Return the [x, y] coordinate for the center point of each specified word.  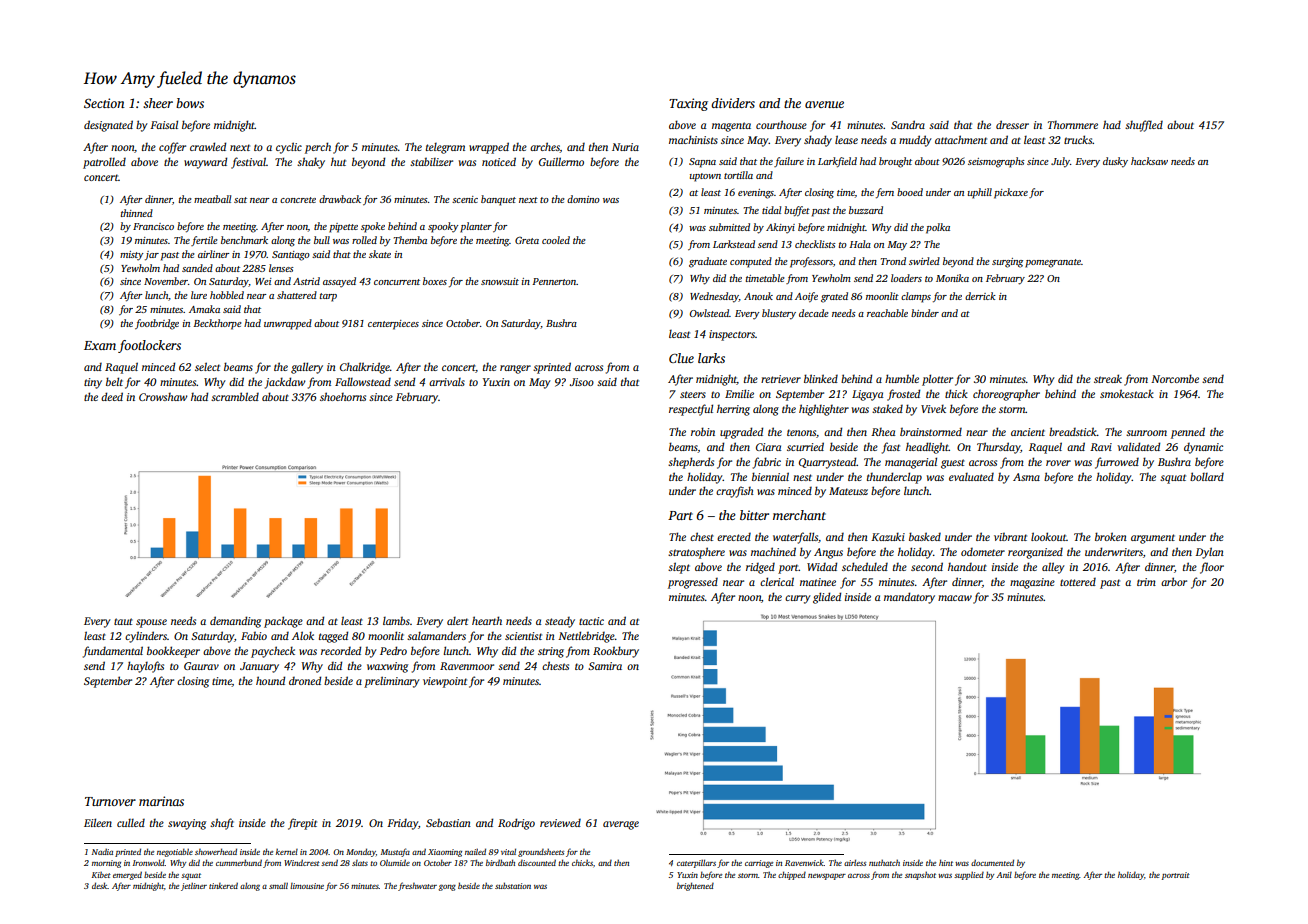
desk [100, 885]
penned [1188, 433]
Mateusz [848, 491]
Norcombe [1175, 378]
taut [123, 621]
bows [190, 103]
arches [545, 147]
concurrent [397, 282]
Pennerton [554, 281]
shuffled [1144, 126]
